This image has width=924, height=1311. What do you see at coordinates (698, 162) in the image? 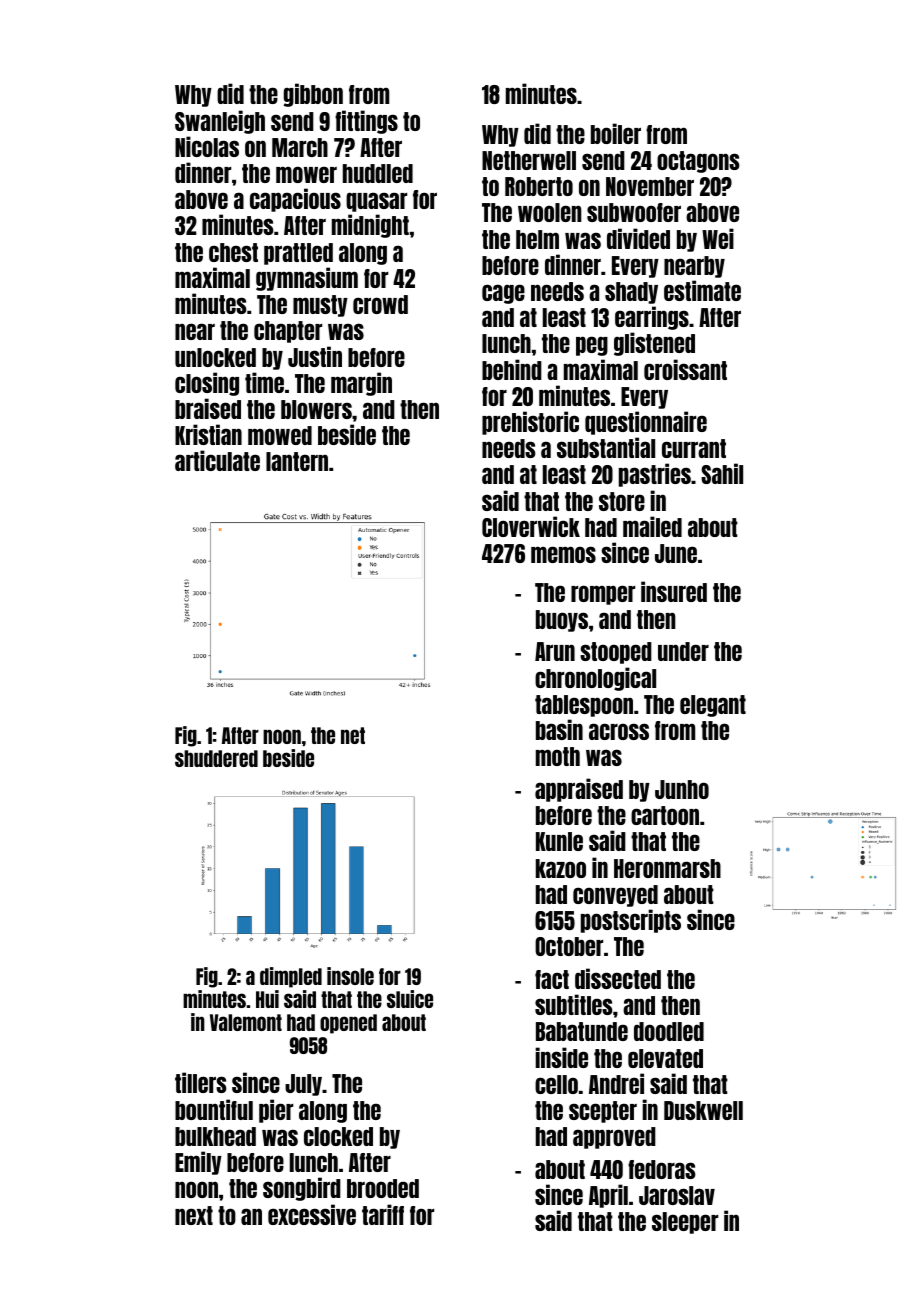
I see `octagons` at bounding box center [698, 162].
